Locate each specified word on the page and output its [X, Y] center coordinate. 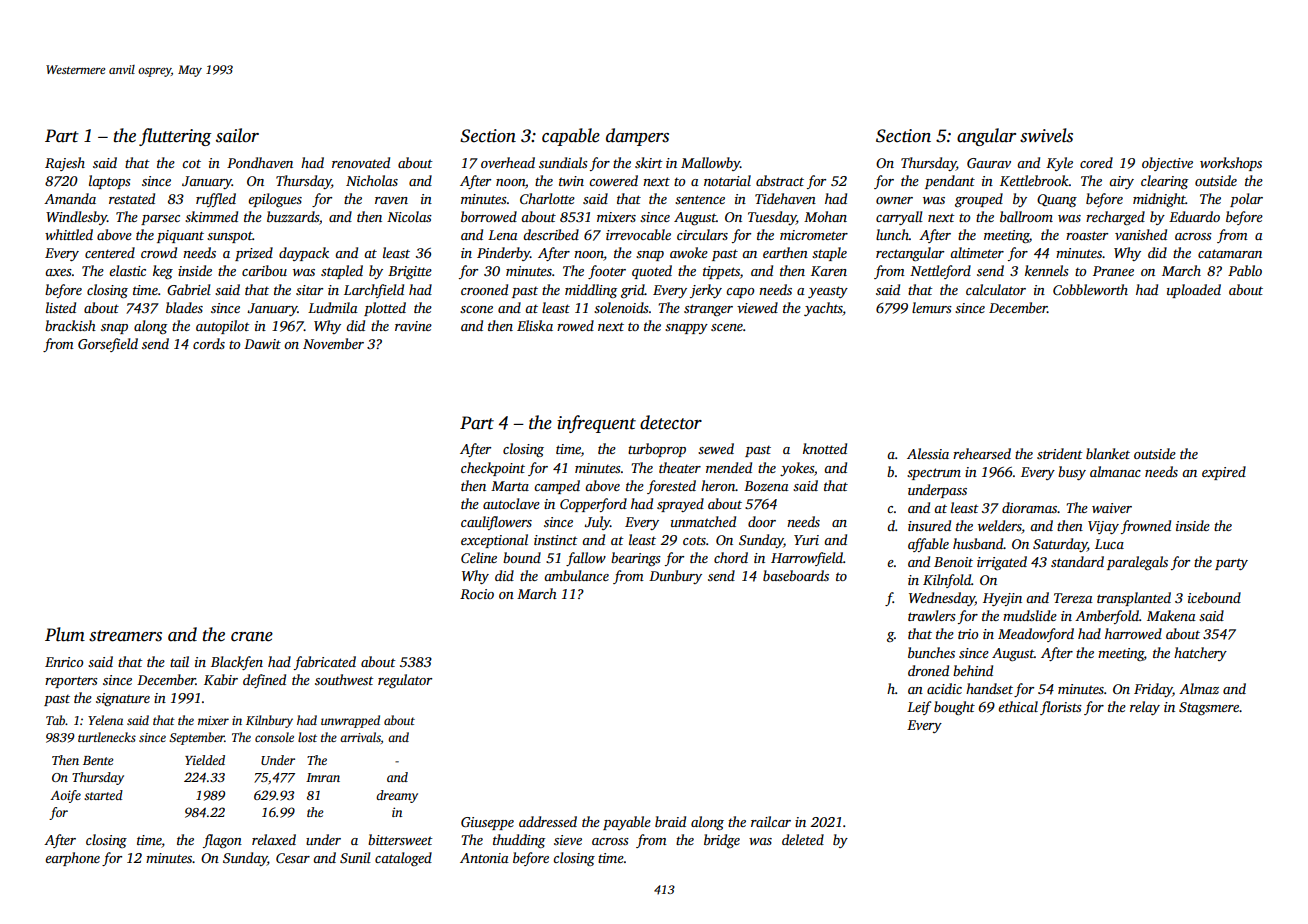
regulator [405, 681]
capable [571, 137]
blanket [1108, 453]
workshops [1231, 164]
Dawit [262, 344]
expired [1224, 473]
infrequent [596, 424]
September [197, 738]
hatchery [1200, 654]
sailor [237, 135]
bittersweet [400, 839]
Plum [65, 634]
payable [627, 823]
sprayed [680, 505]
